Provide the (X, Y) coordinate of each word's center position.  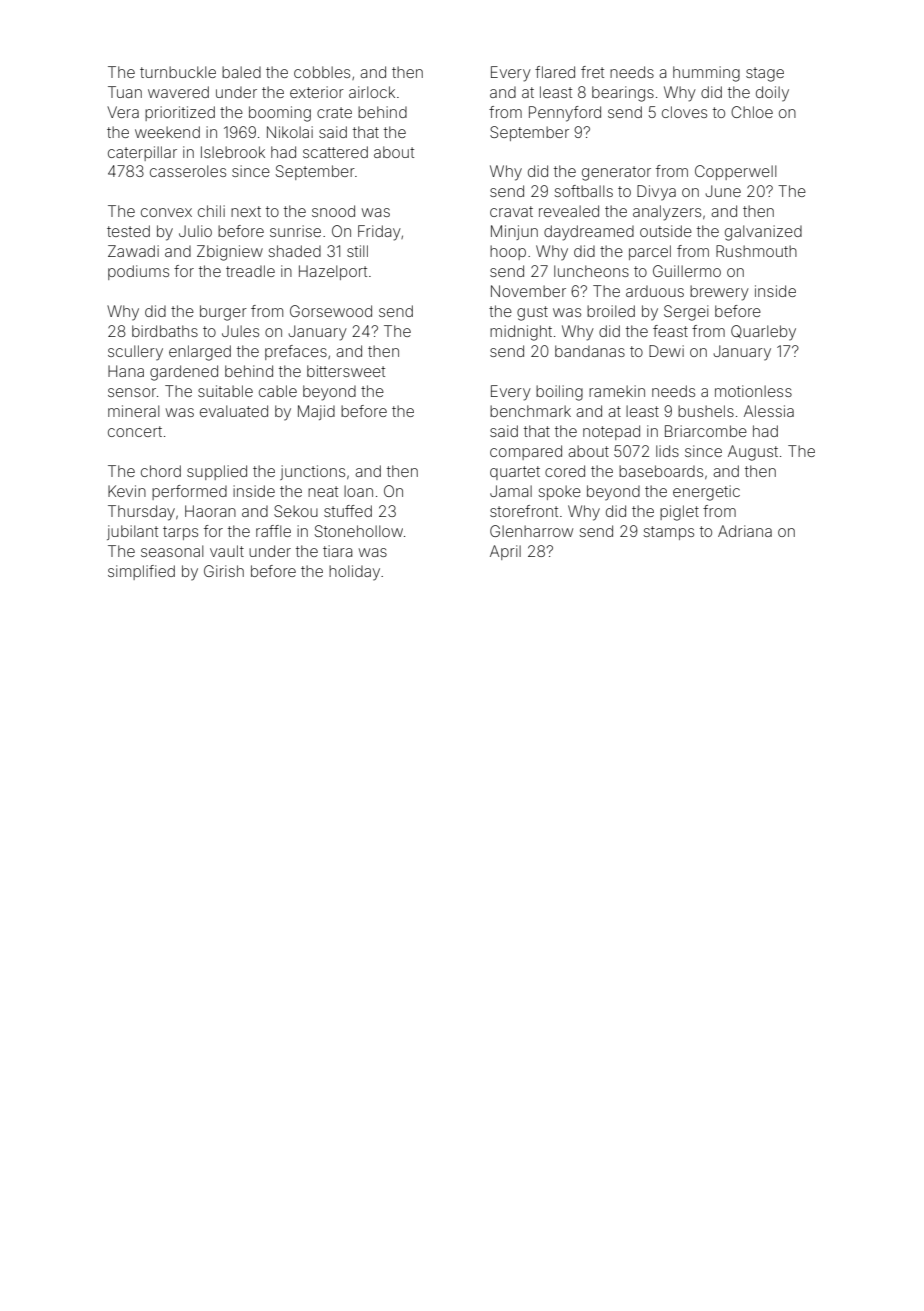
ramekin (617, 391)
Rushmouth (756, 251)
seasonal (172, 551)
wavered (178, 92)
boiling (559, 393)
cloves (684, 112)
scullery (135, 353)
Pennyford (565, 114)
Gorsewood (331, 311)
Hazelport (333, 272)
